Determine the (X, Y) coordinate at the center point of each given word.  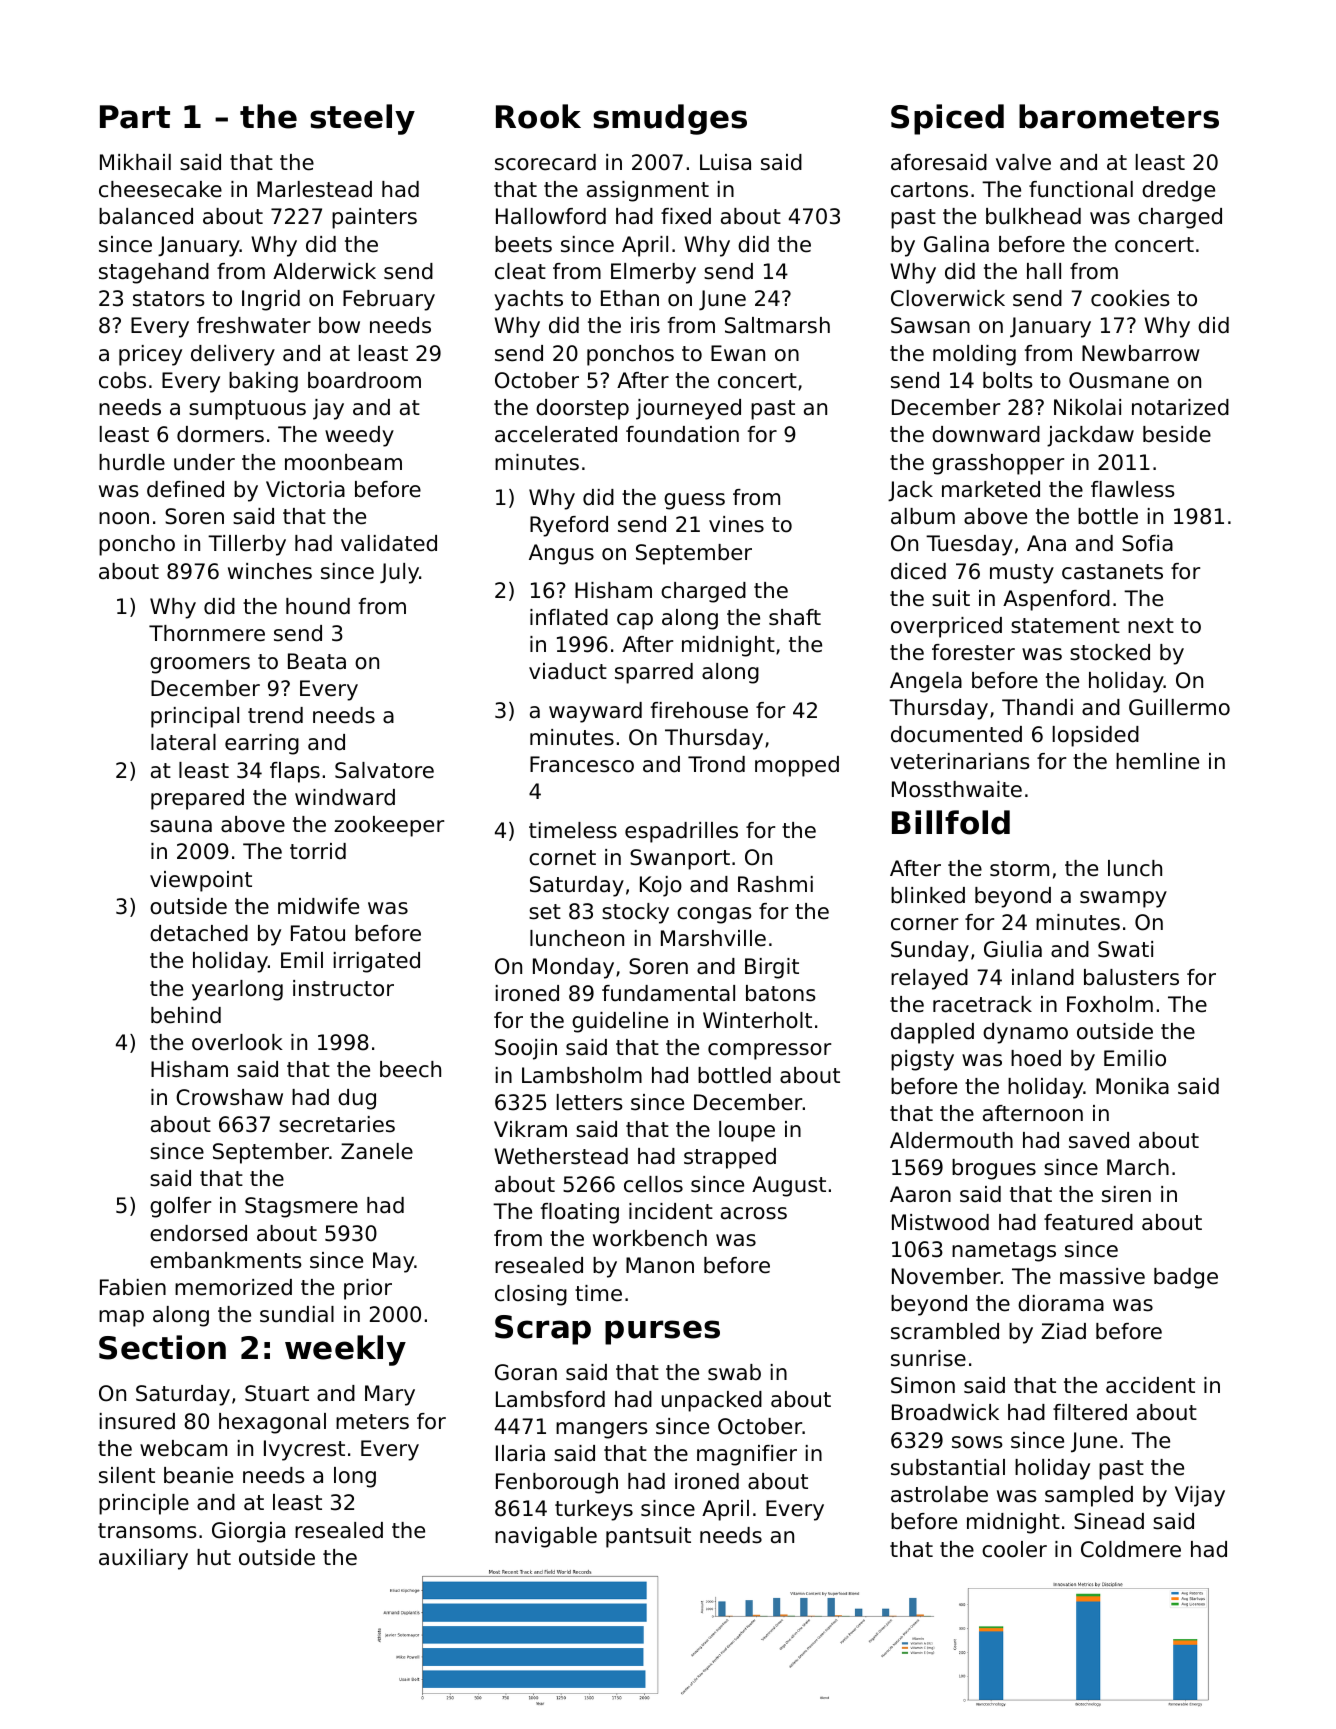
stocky (635, 913)
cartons (929, 190)
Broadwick (945, 1412)
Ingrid (271, 300)
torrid (318, 851)
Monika (1132, 1086)
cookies (1130, 298)
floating (580, 1213)
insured (137, 1421)
